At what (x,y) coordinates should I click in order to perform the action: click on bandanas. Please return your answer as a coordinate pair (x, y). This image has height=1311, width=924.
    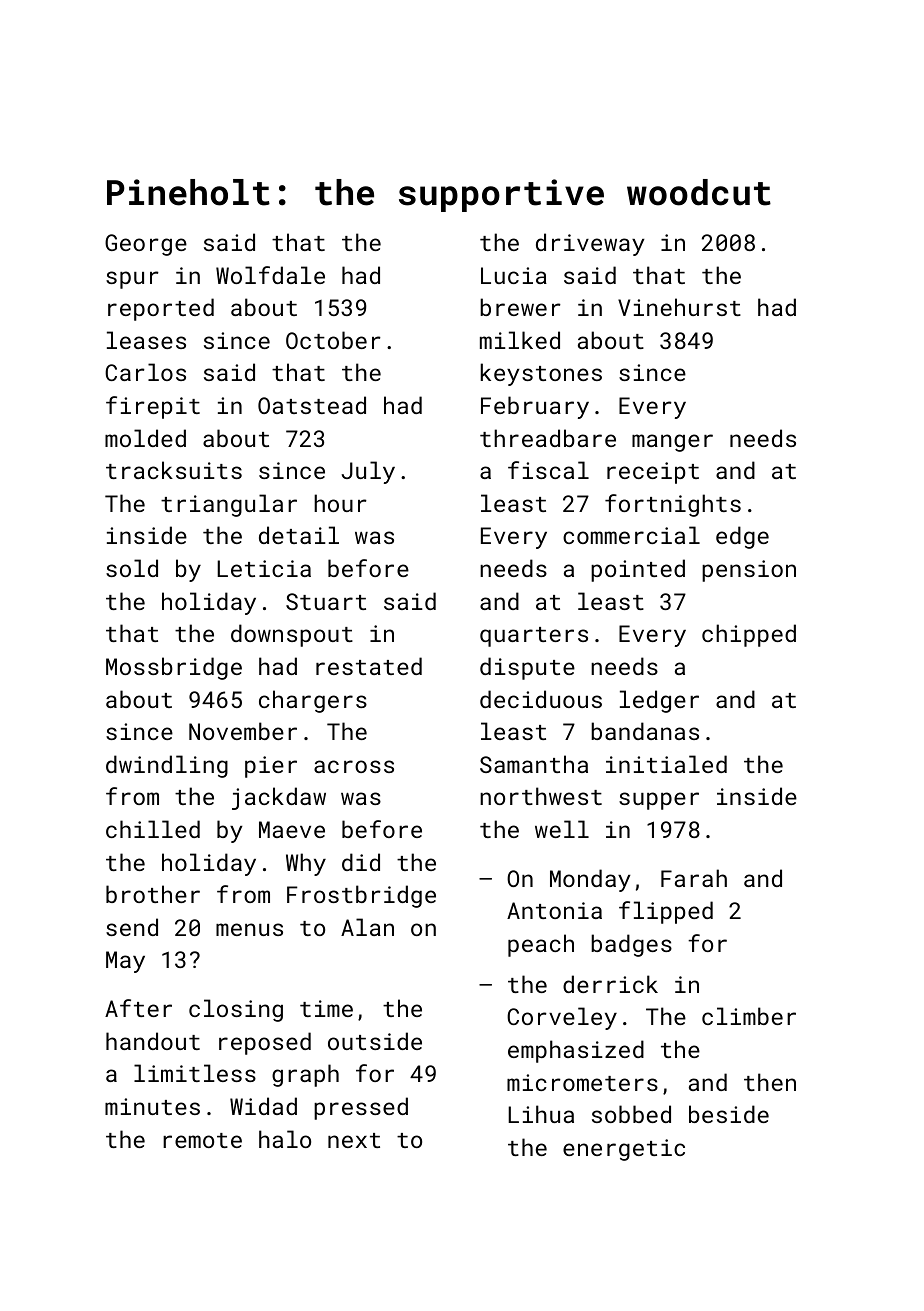
    Looking at the image, I should click on (645, 731).
